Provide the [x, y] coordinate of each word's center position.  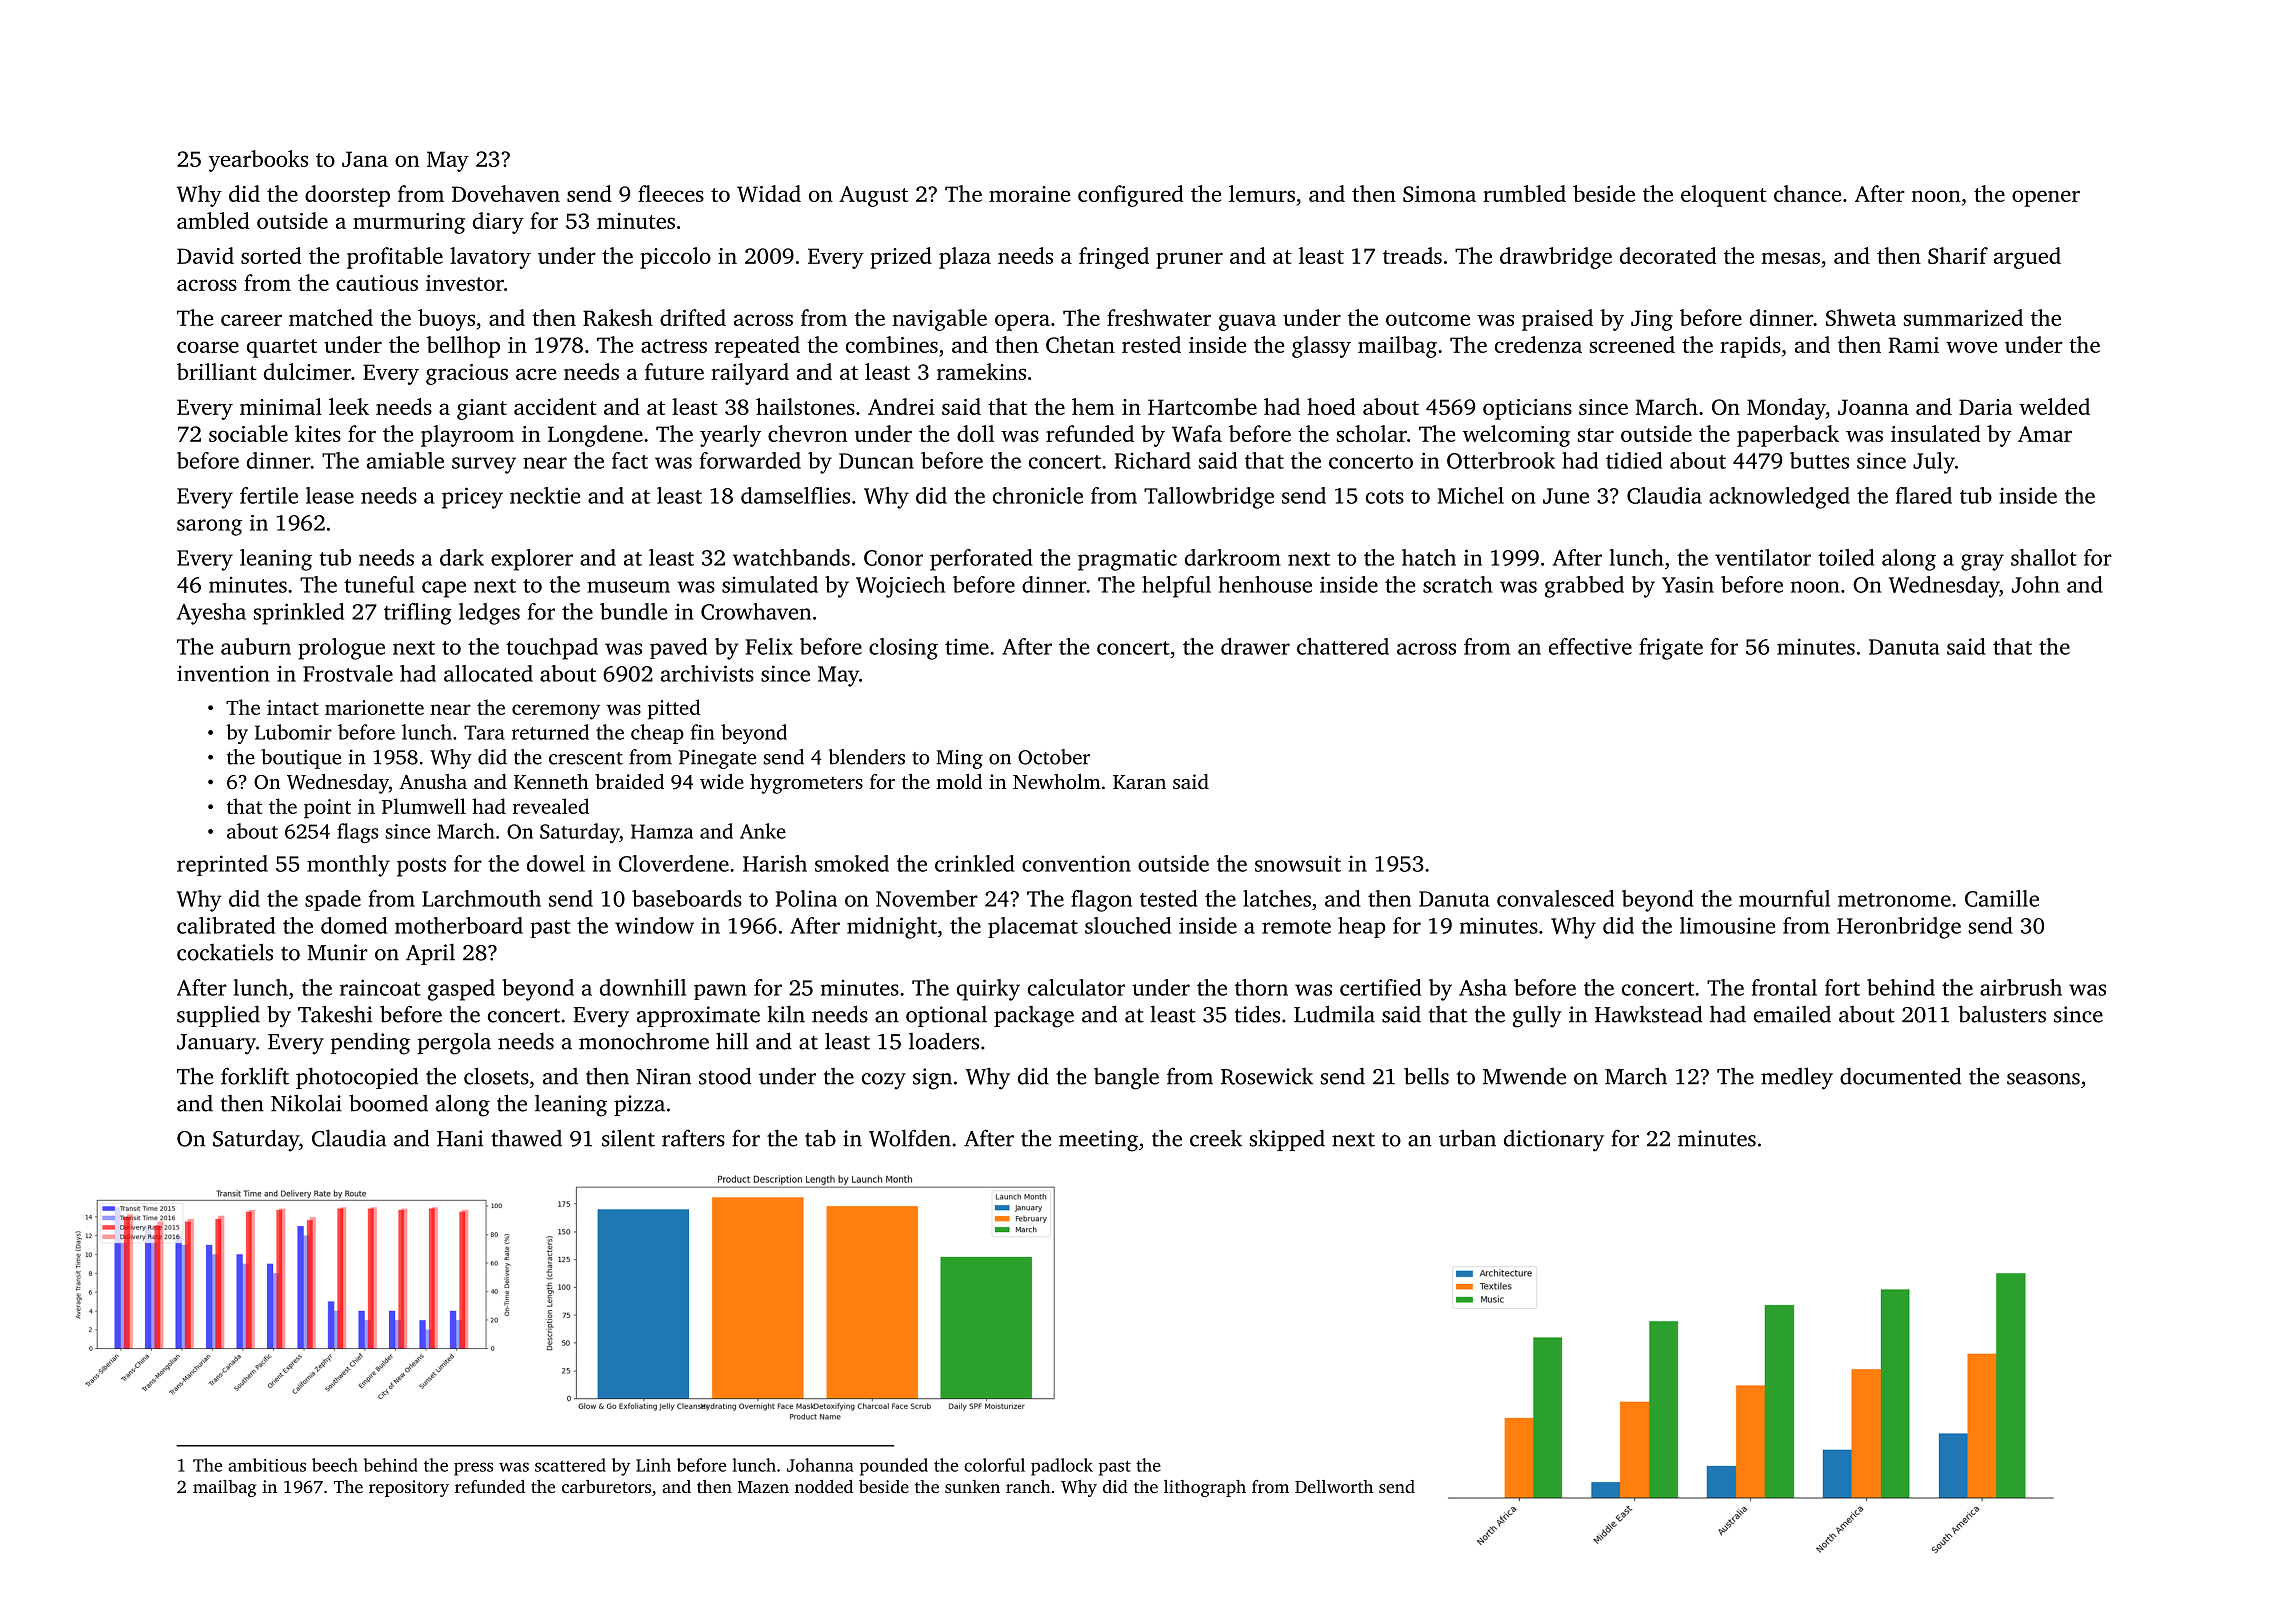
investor [465, 283]
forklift [255, 1076]
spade [333, 900]
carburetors [606, 1486]
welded [2054, 406]
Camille [2002, 898]
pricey [472, 498]
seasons [2043, 1079]
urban [1467, 1138]
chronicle [1038, 495]
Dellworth [1334, 1486]
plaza [965, 258]
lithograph [1205, 1488]
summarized [1963, 317]
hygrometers [806, 784]
